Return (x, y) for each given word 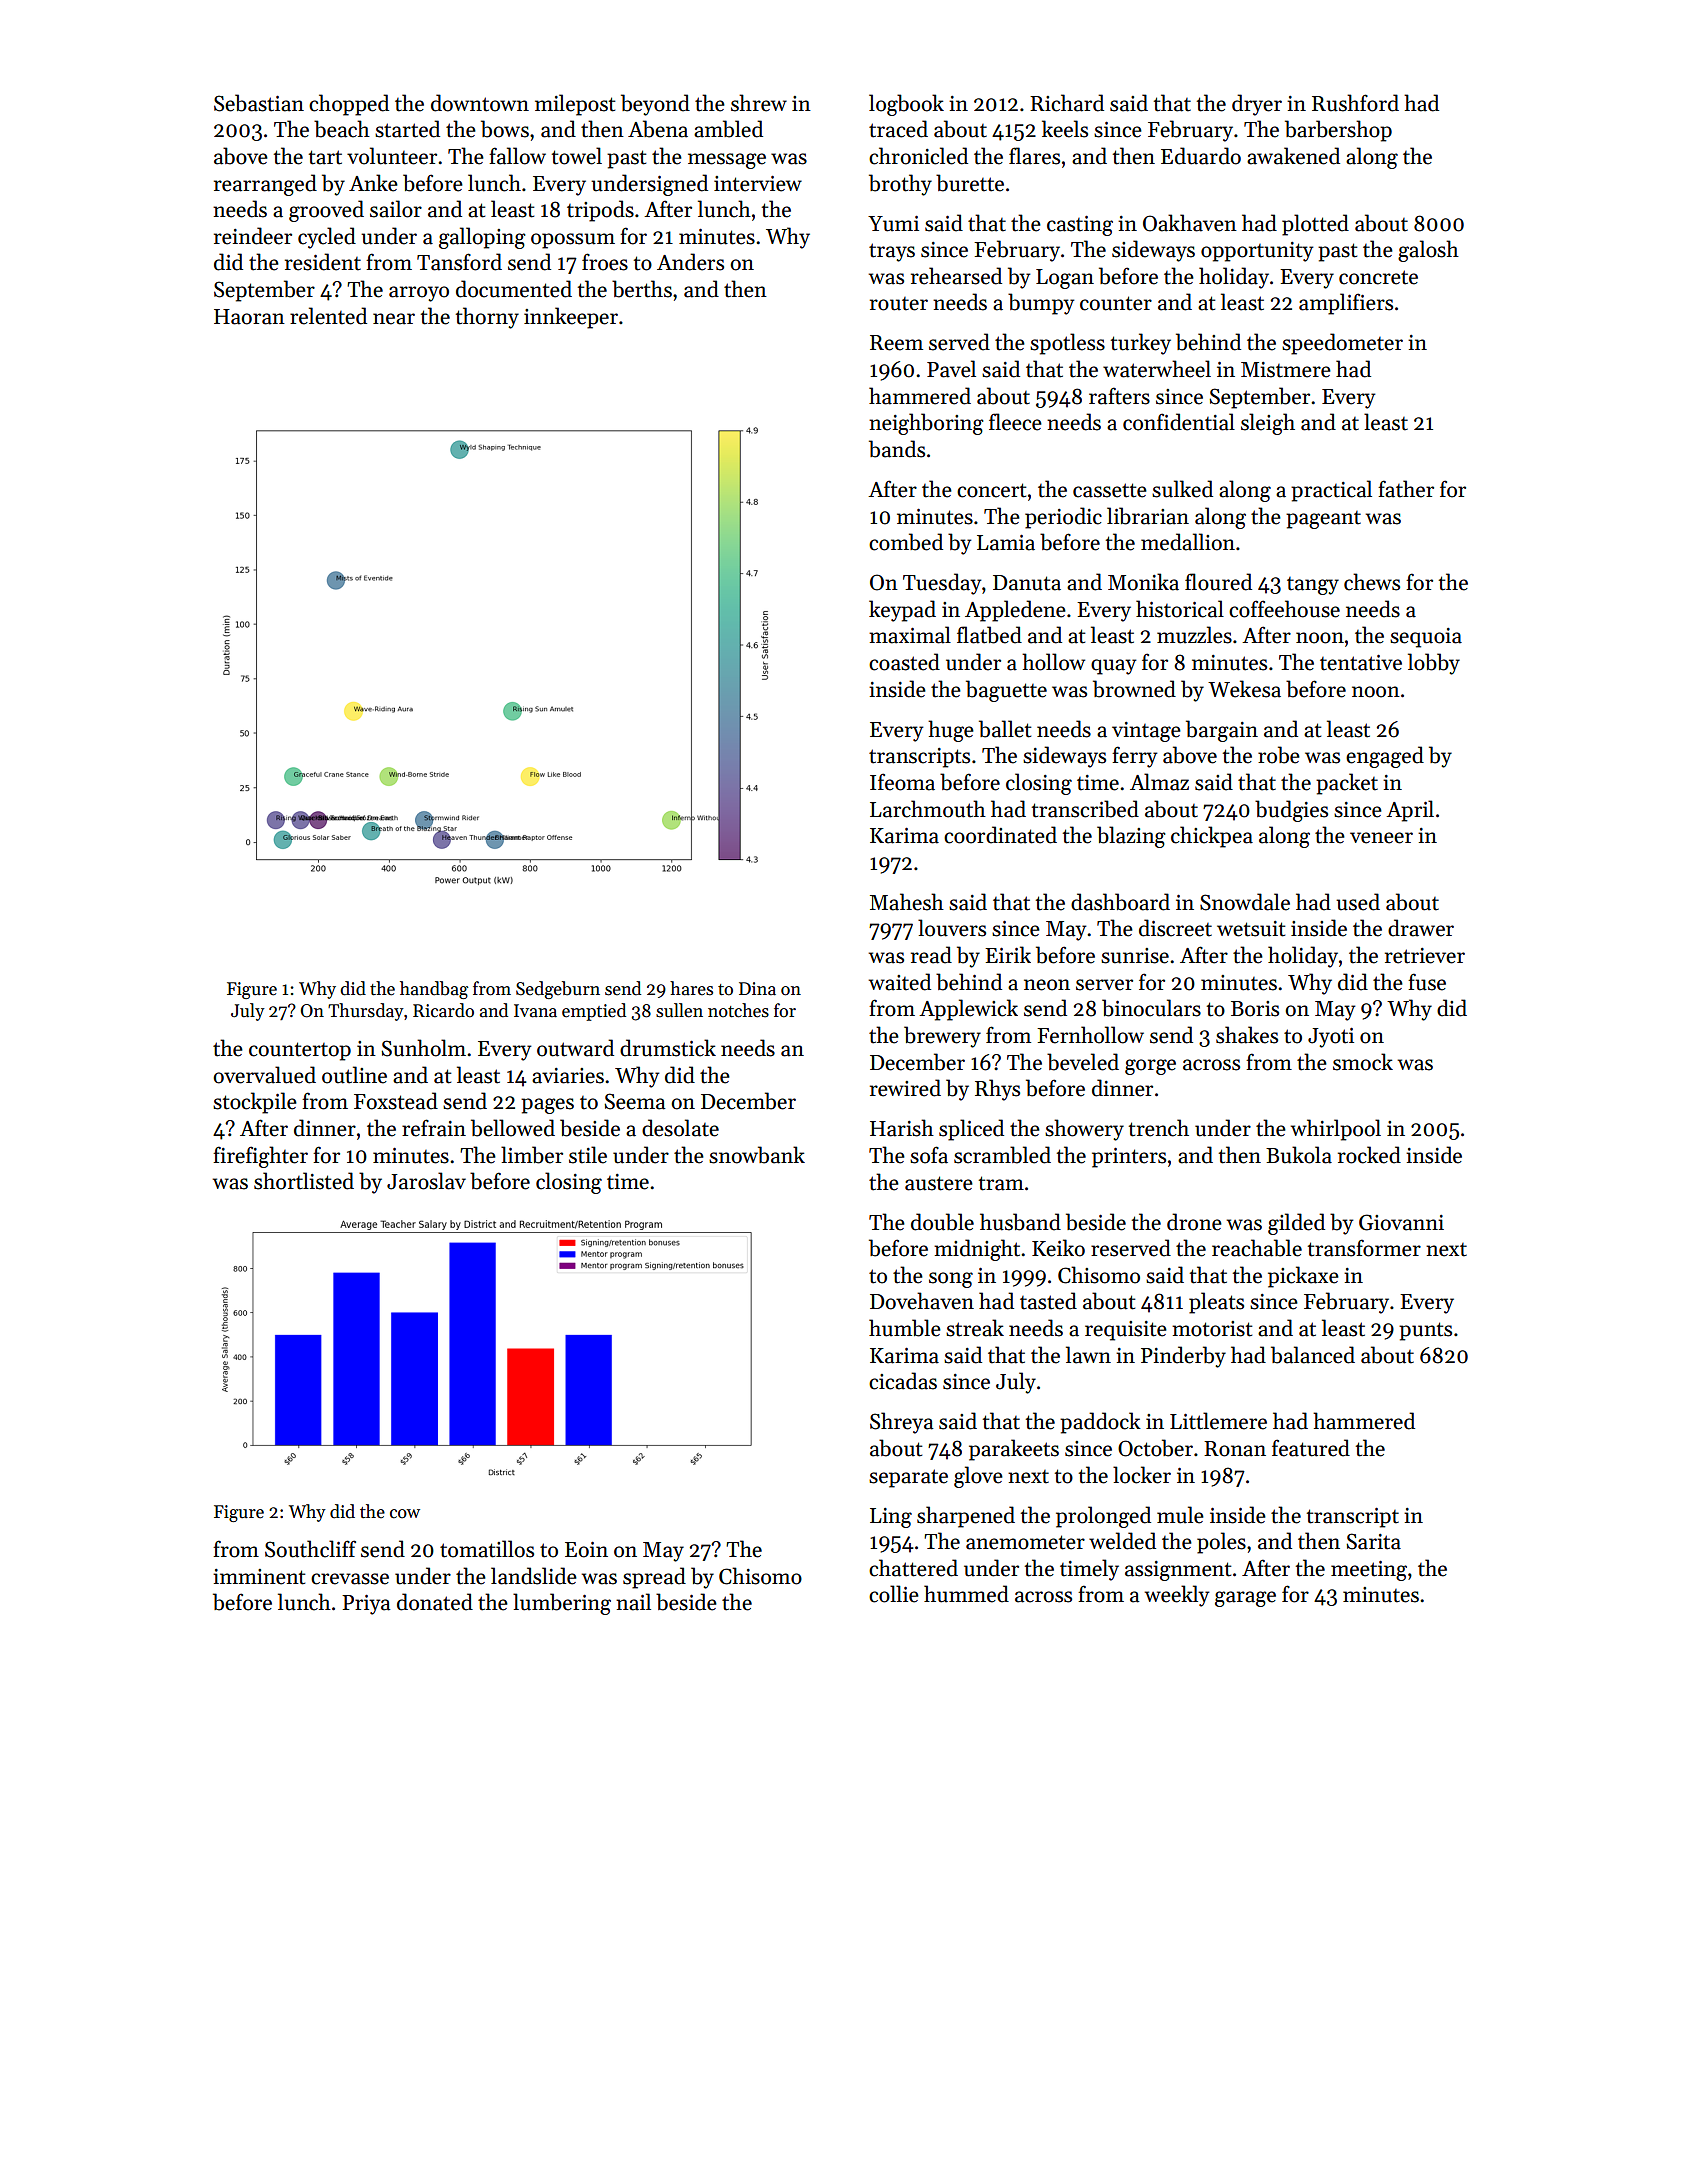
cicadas (903, 1381)
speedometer (1342, 344)
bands (897, 449)
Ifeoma (902, 782)
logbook (906, 105)
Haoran (249, 317)
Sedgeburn (558, 990)
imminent (259, 1577)
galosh (1428, 251)
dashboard (1120, 902)
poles (1221, 1543)
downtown (480, 103)
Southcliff (310, 1549)
